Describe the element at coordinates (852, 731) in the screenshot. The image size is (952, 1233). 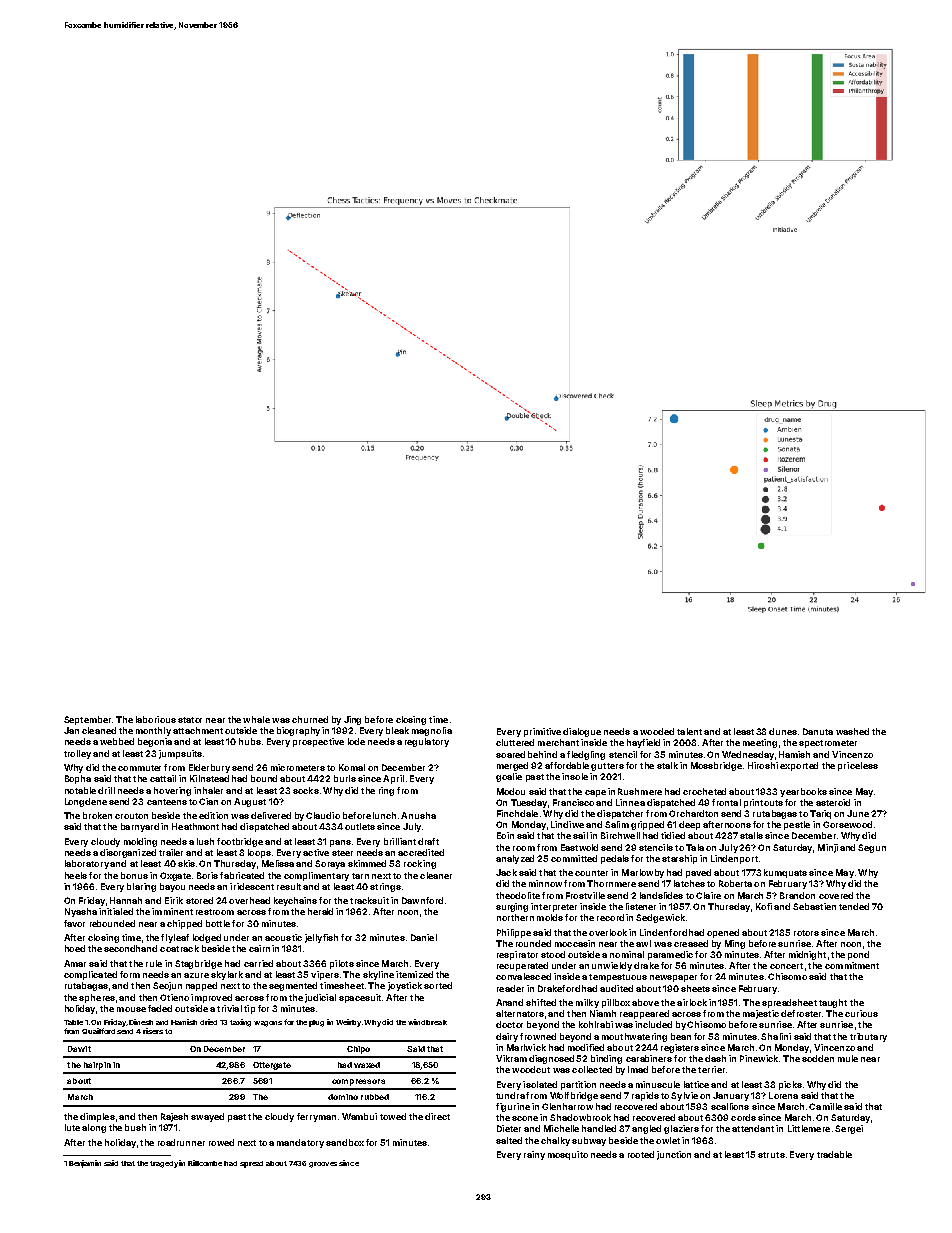
I see `washed` at that location.
